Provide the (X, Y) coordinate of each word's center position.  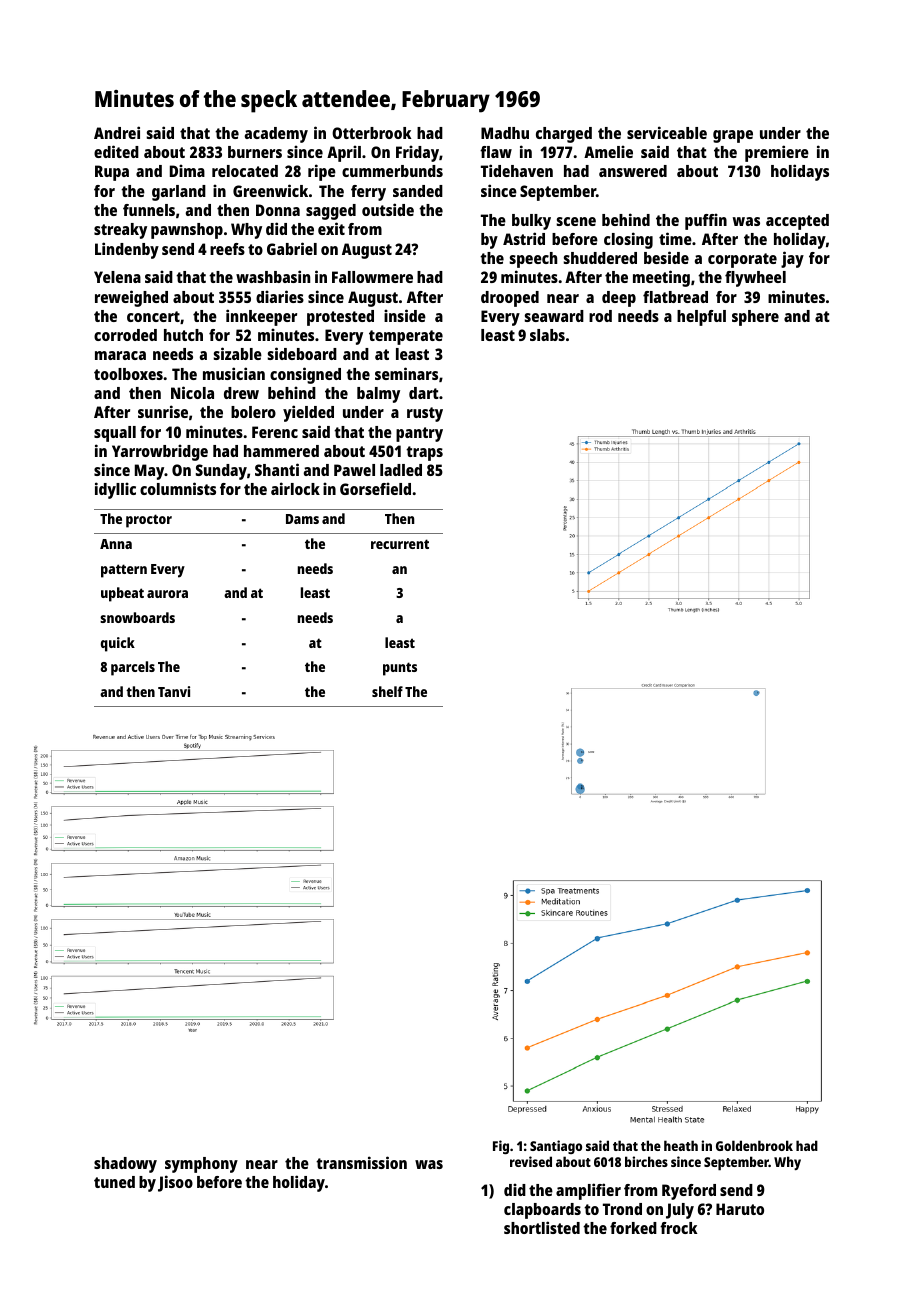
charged (564, 135)
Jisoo (175, 1183)
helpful (701, 318)
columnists (178, 488)
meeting (661, 278)
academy (276, 135)
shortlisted (542, 1227)
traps (424, 453)
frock (678, 1228)
